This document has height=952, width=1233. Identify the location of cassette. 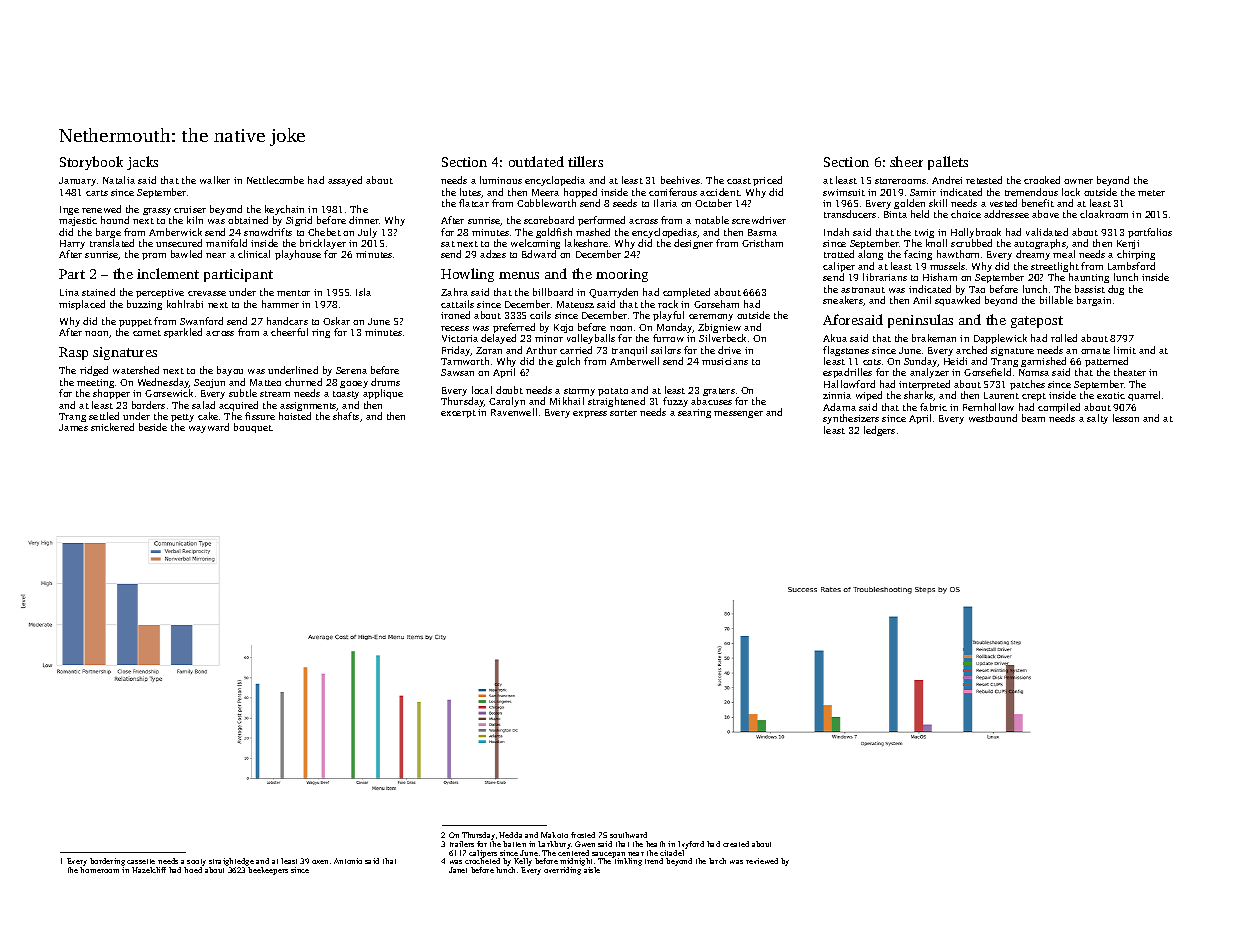
(141, 861).
